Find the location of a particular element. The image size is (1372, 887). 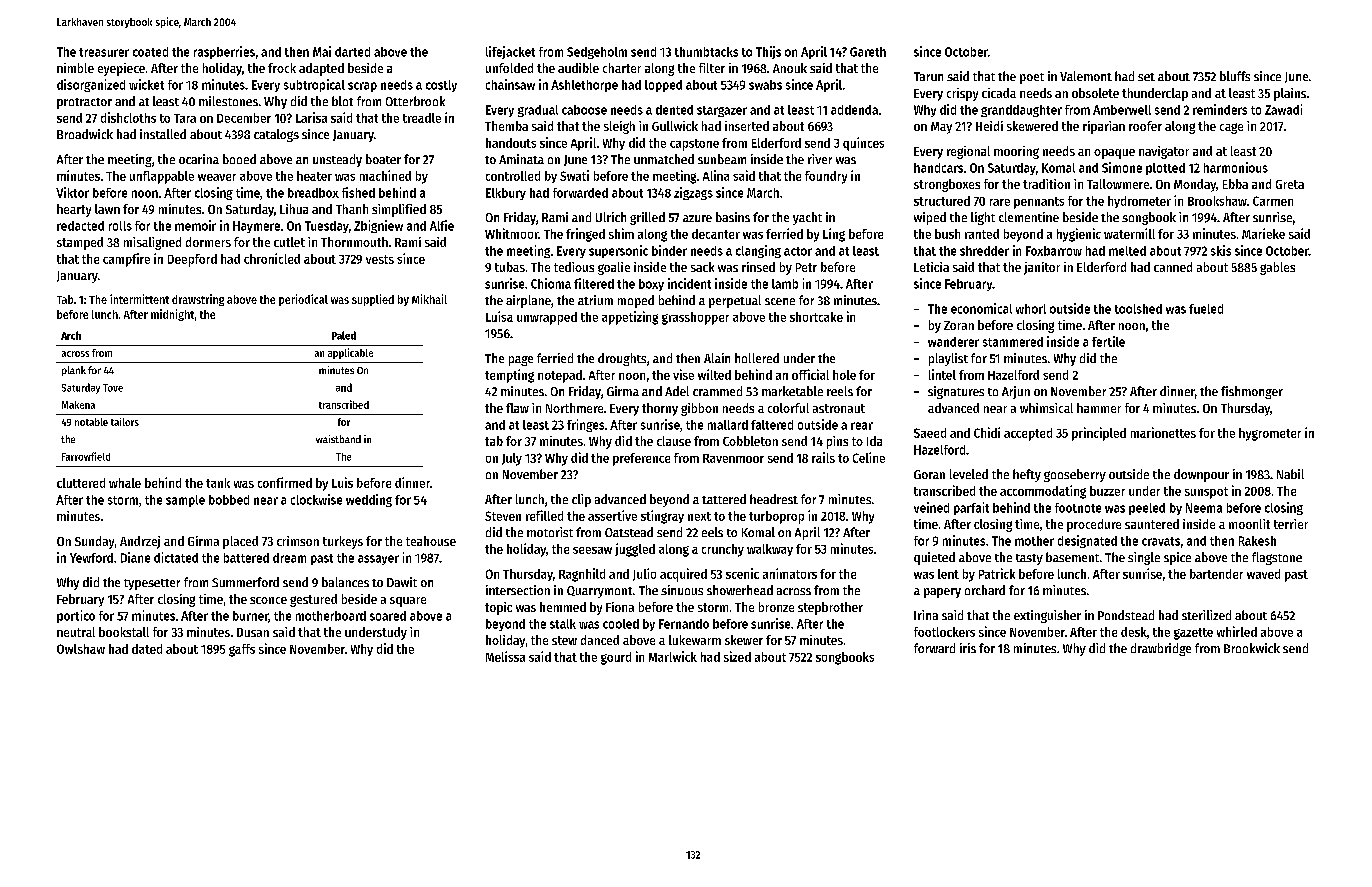

clanging is located at coordinates (758, 251).
